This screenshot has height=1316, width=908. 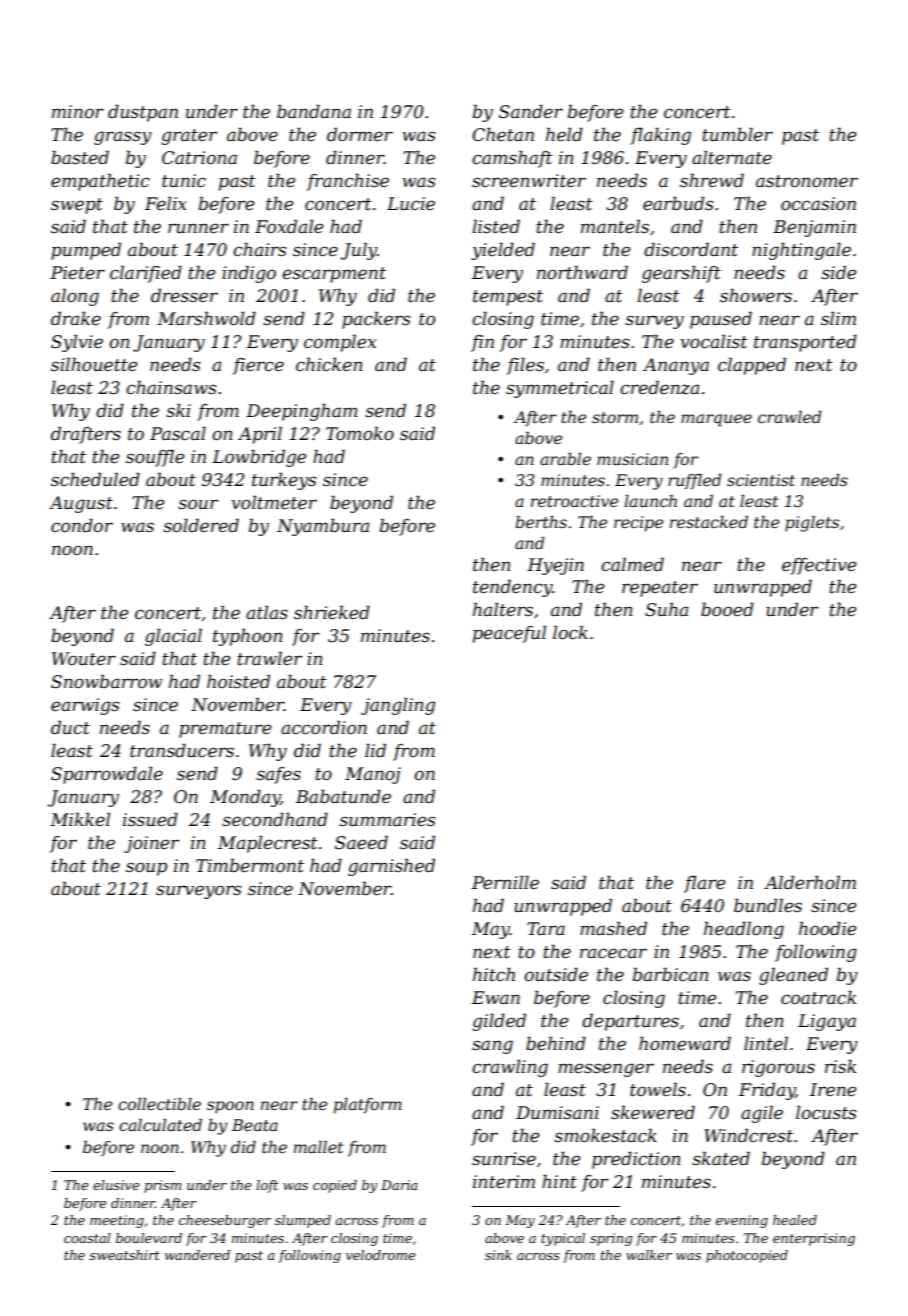 I want to click on velodrome, so click(x=381, y=1255).
